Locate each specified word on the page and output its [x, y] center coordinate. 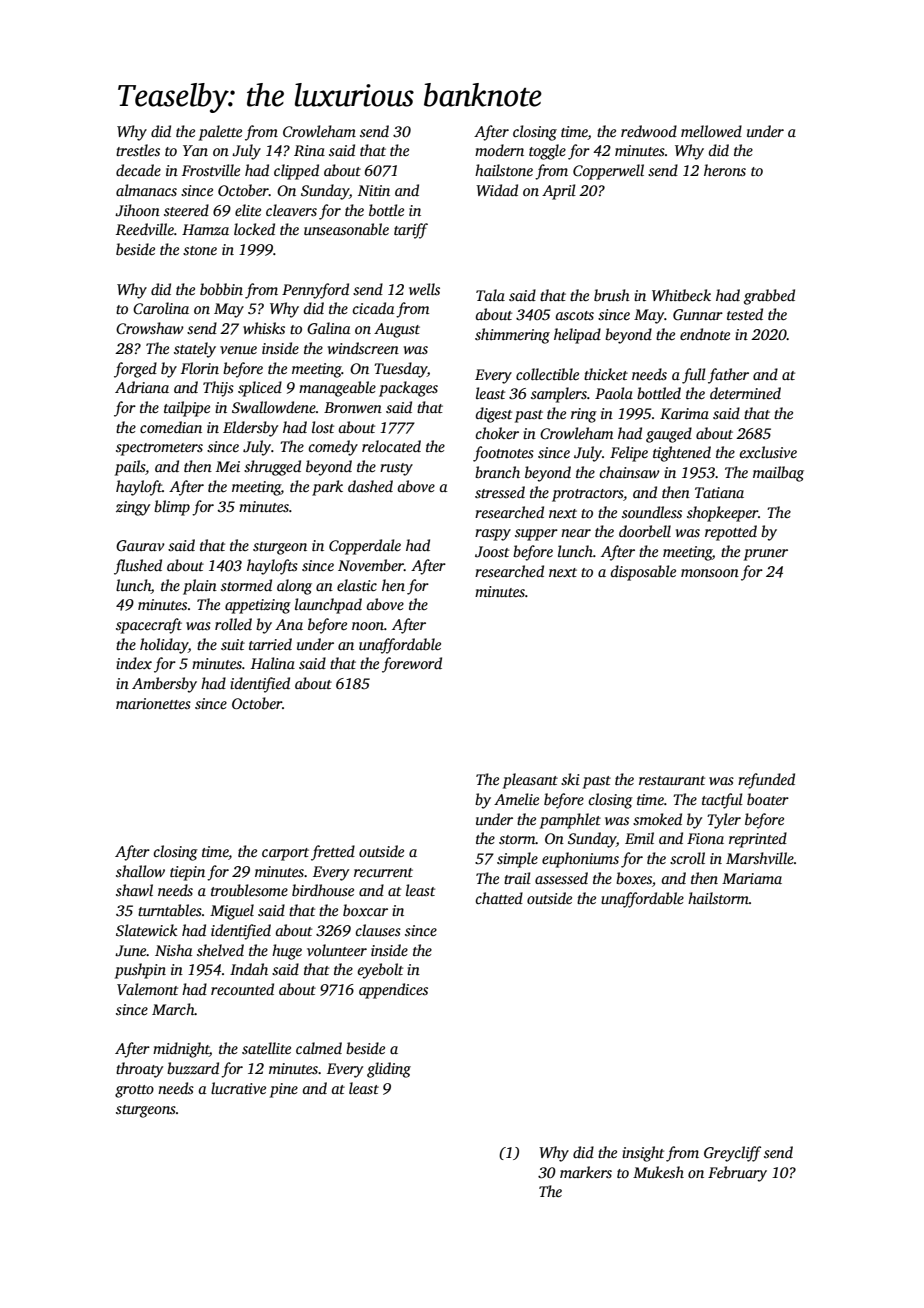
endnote [705, 334]
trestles [138, 150]
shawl [134, 890]
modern [499, 150]
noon [368, 626]
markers [586, 1172]
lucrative [238, 1088]
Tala [490, 295]
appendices [393, 991]
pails [130, 468]
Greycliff [732, 1154]
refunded [766, 781]
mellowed [711, 131]
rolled [233, 624]
